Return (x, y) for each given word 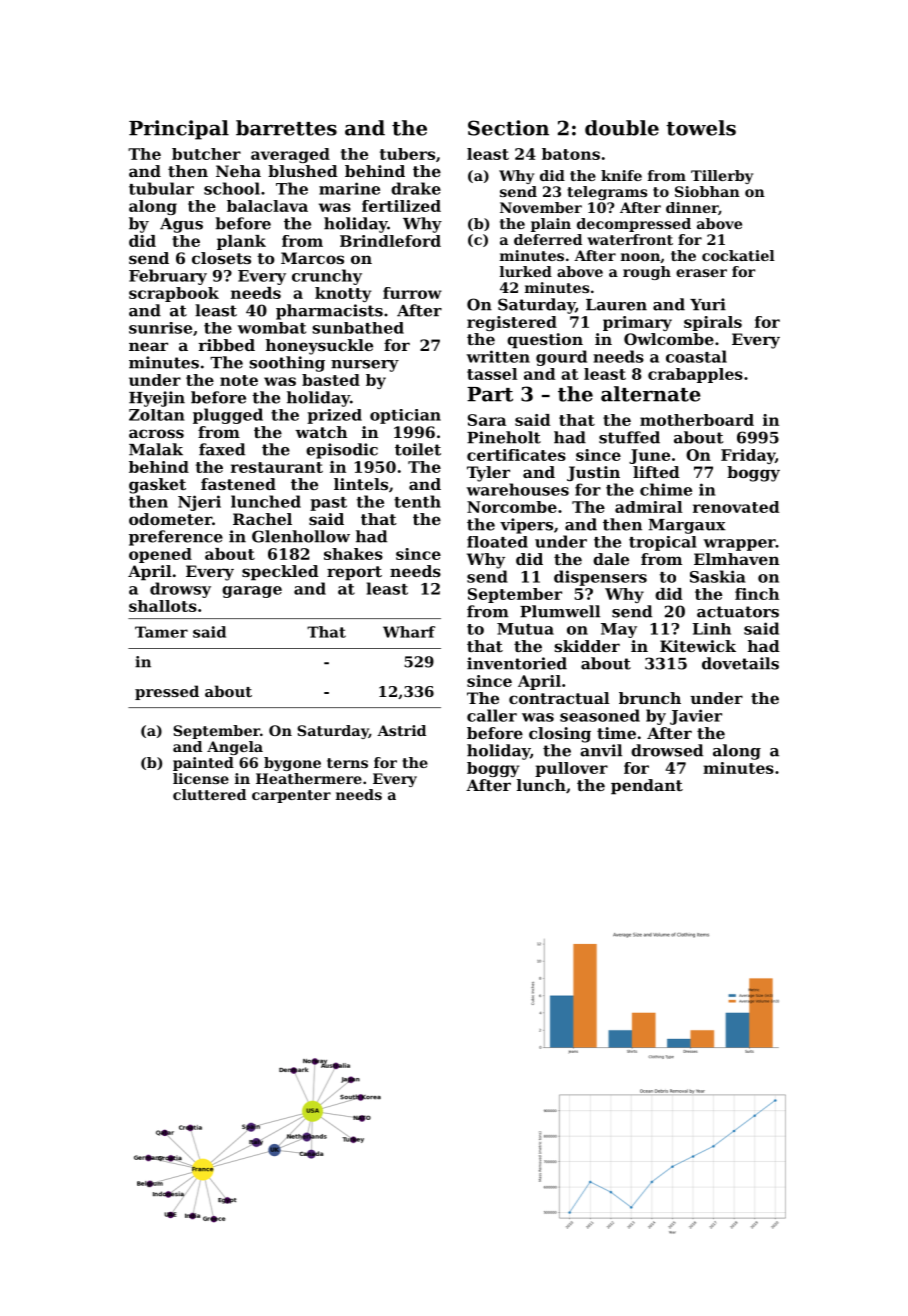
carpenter (291, 796)
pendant (647, 787)
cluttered (209, 794)
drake (416, 188)
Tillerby (722, 177)
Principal (179, 130)
